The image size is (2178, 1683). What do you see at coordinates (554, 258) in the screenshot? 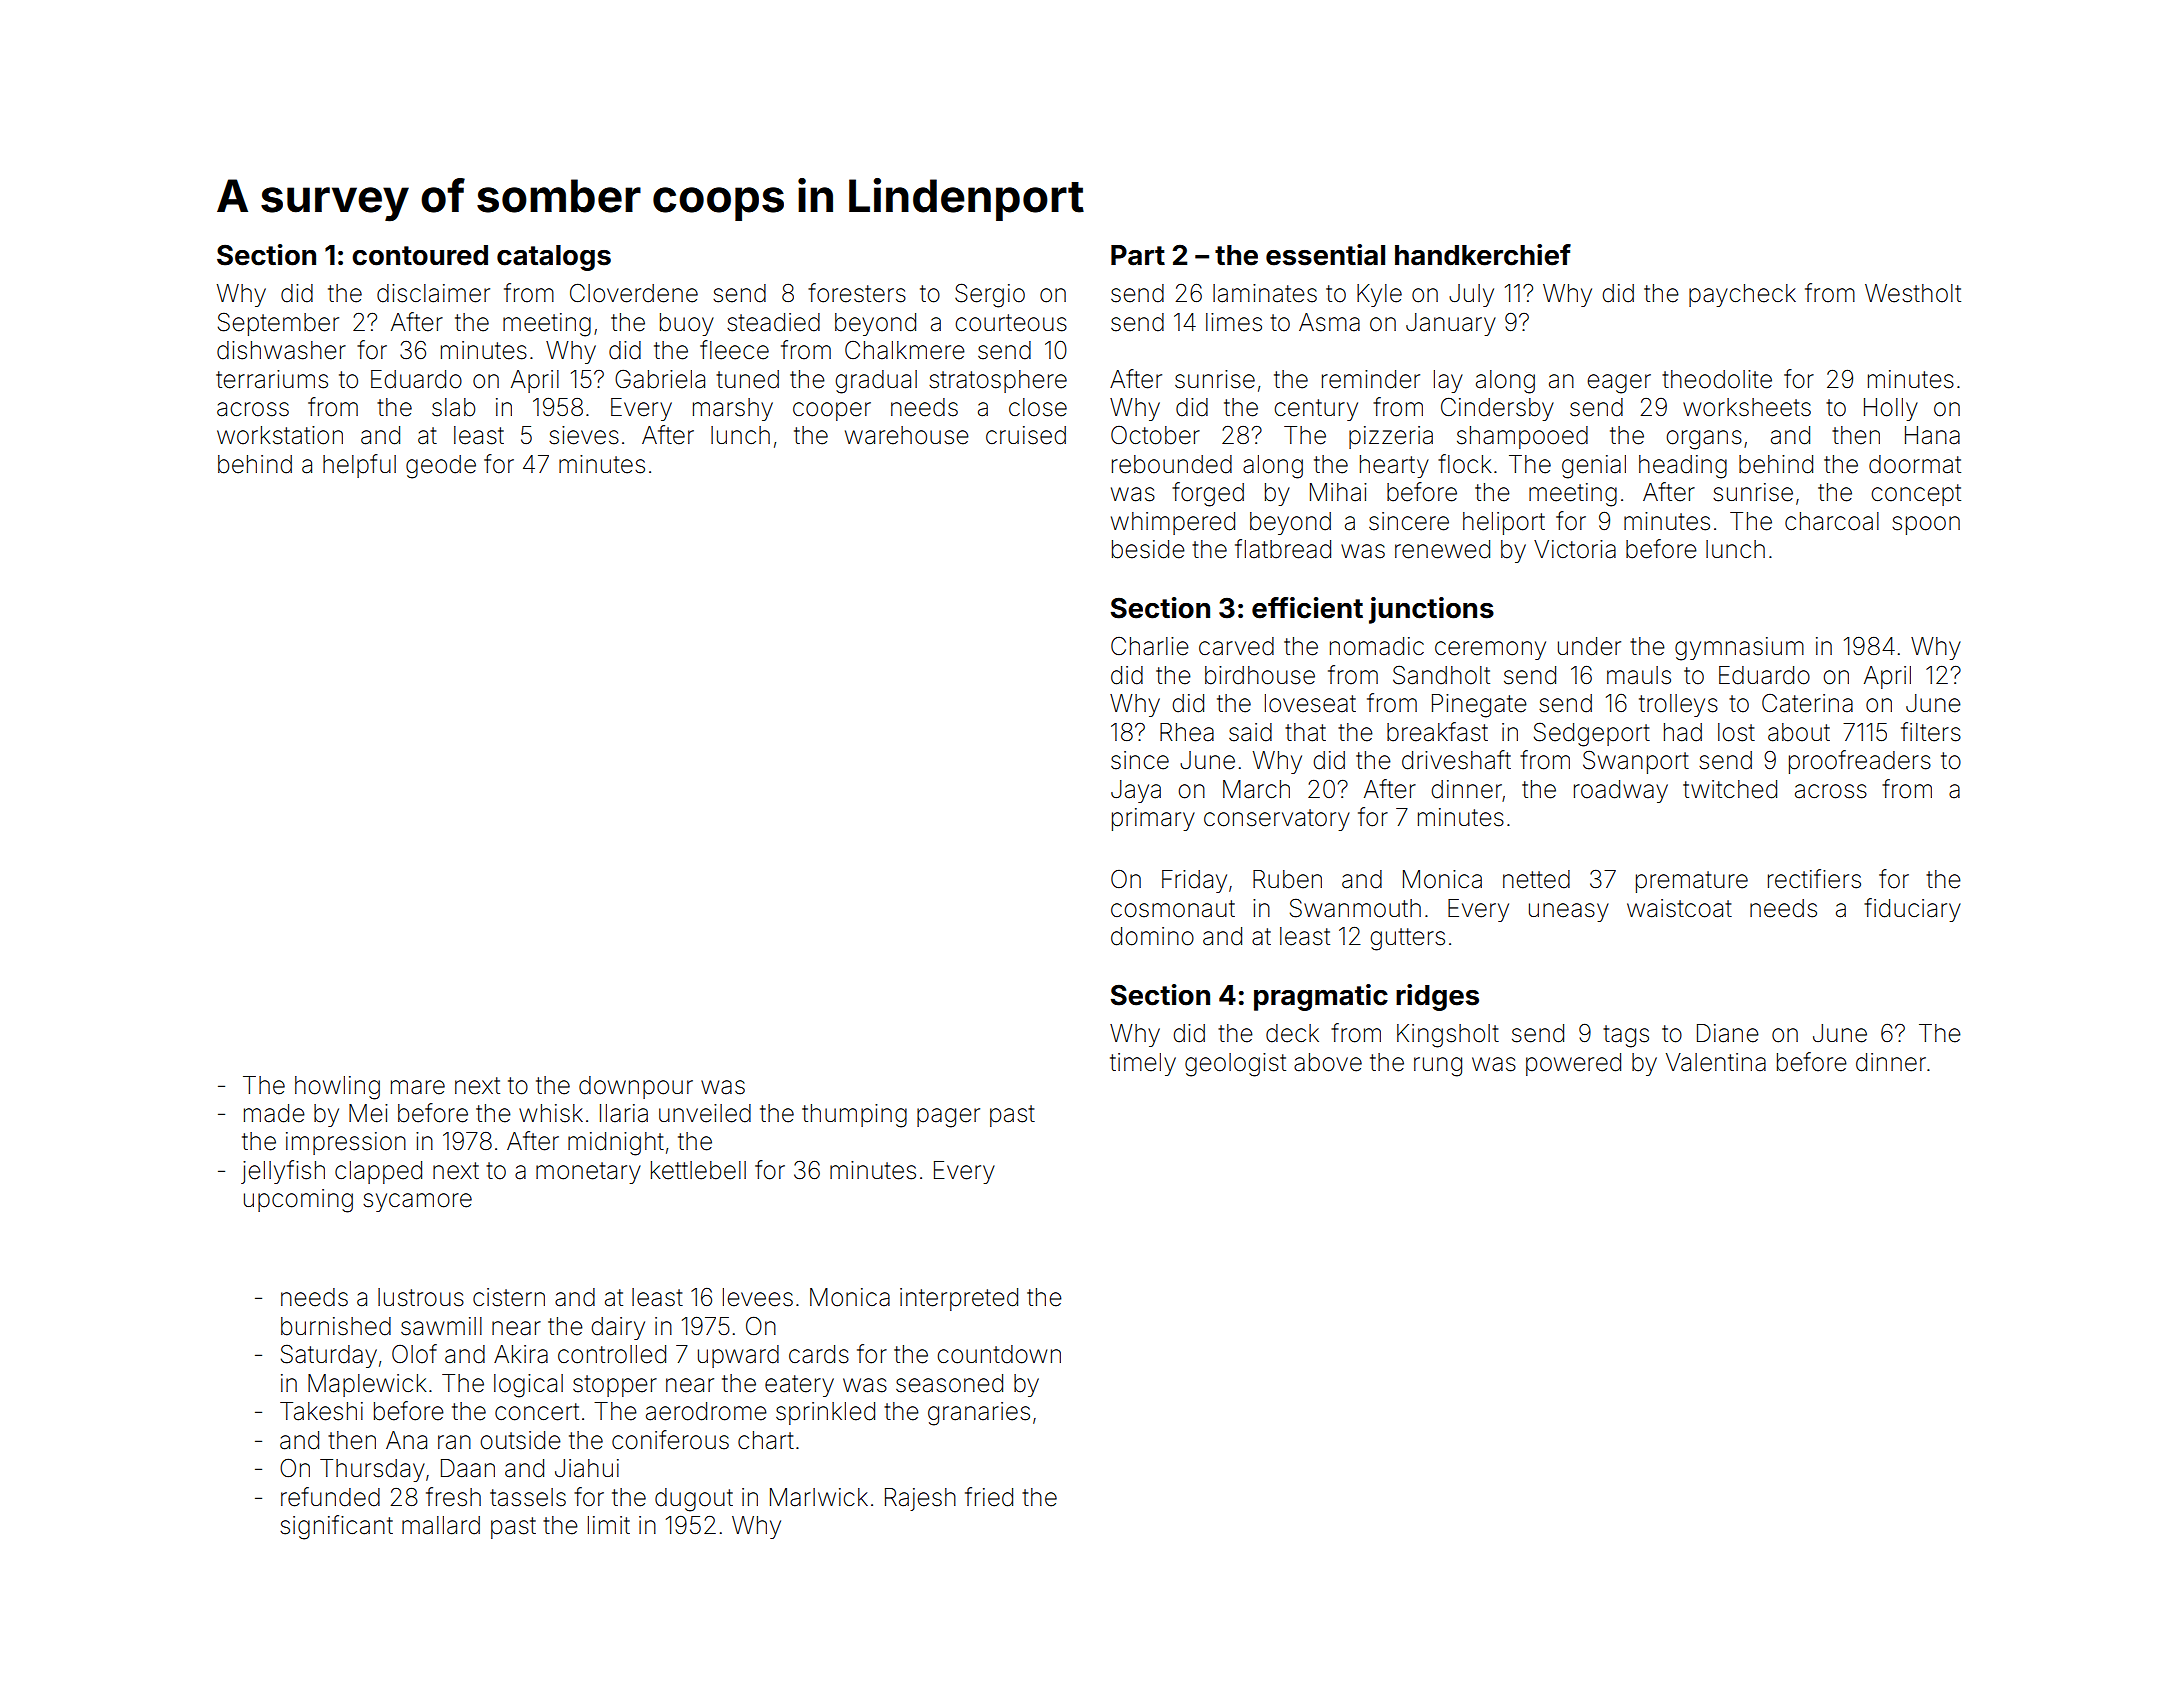
I see `catalogs` at bounding box center [554, 258].
